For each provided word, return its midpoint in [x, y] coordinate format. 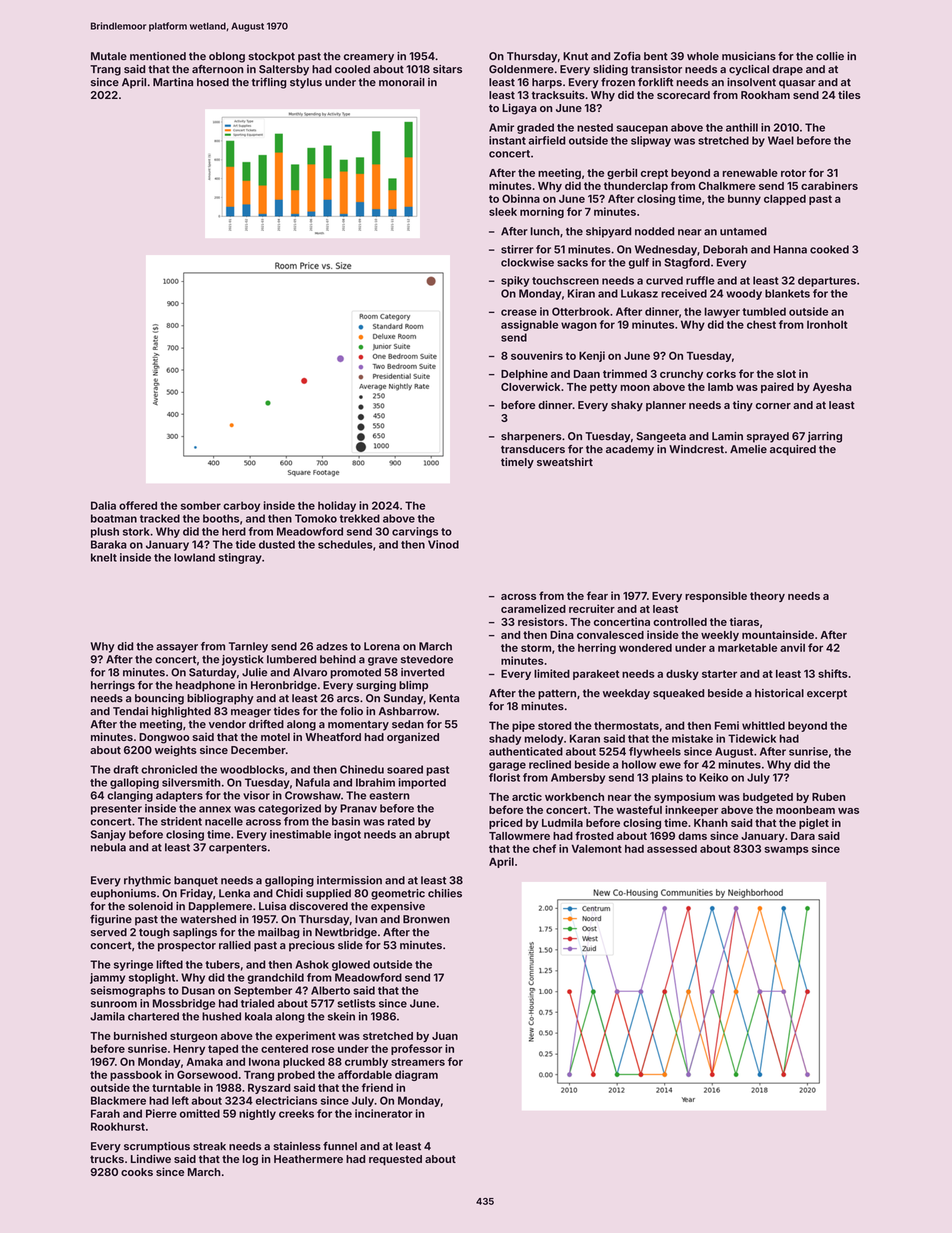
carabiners [829, 185]
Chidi [289, 893]
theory [767, 597]
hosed [213, 82]
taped [223, 1050]
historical [779, 693]
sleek [503, 212]
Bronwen [426, 919]
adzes [332, 646]
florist [504, 777]
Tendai [130, 711]
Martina [173, 82]
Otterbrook [580, 311]
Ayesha [832, 388]
